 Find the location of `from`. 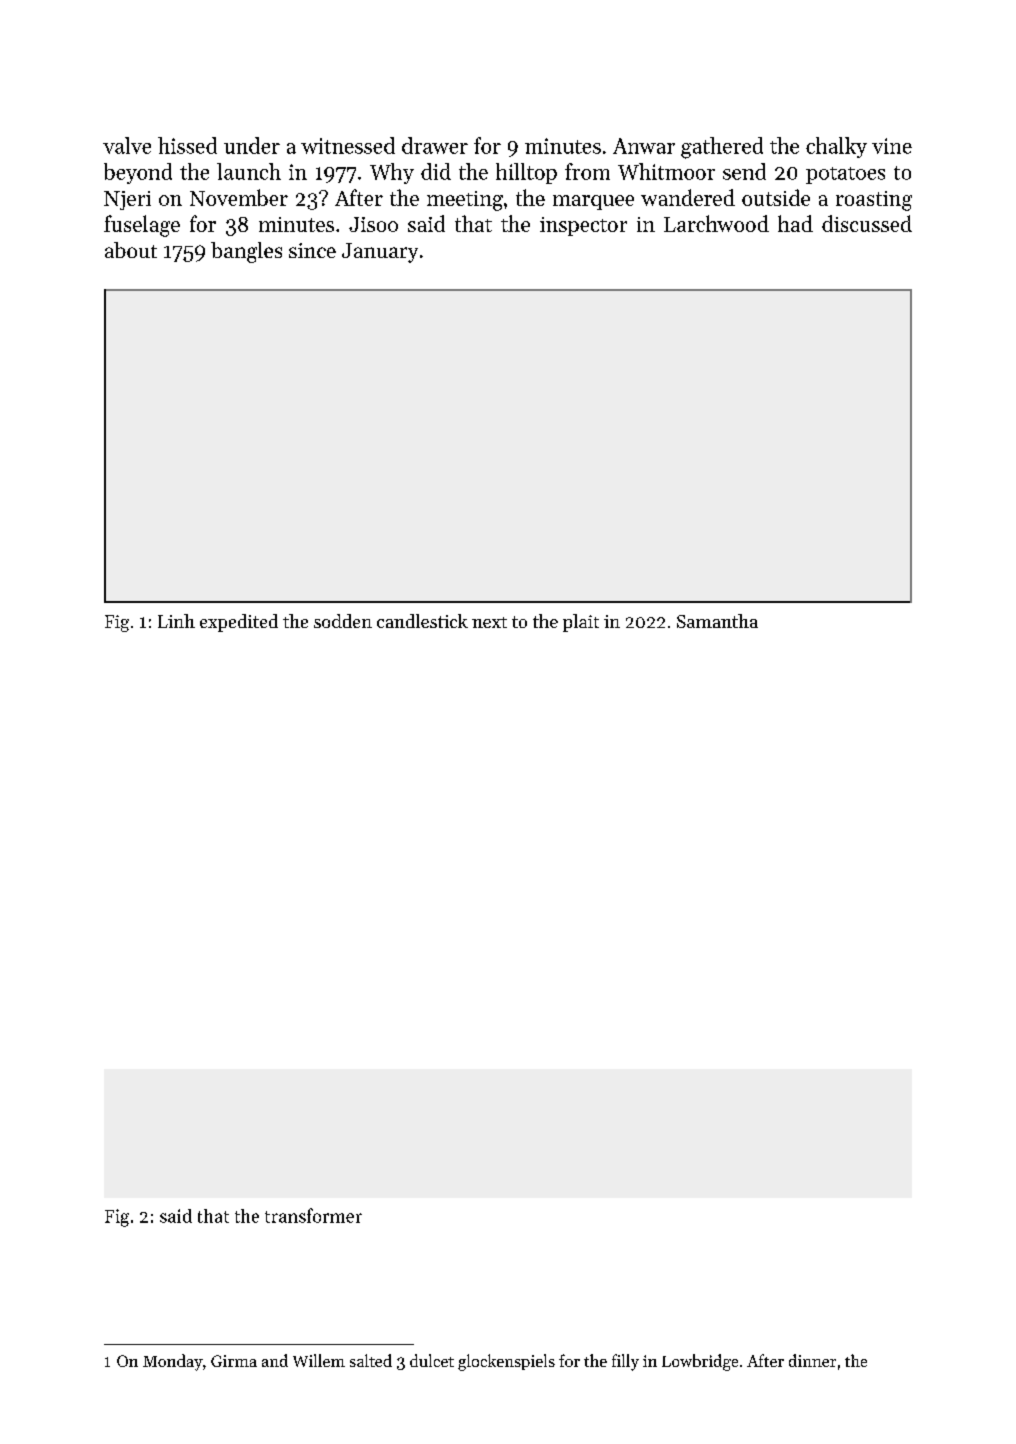

from is located at coordinates (587, 171).
